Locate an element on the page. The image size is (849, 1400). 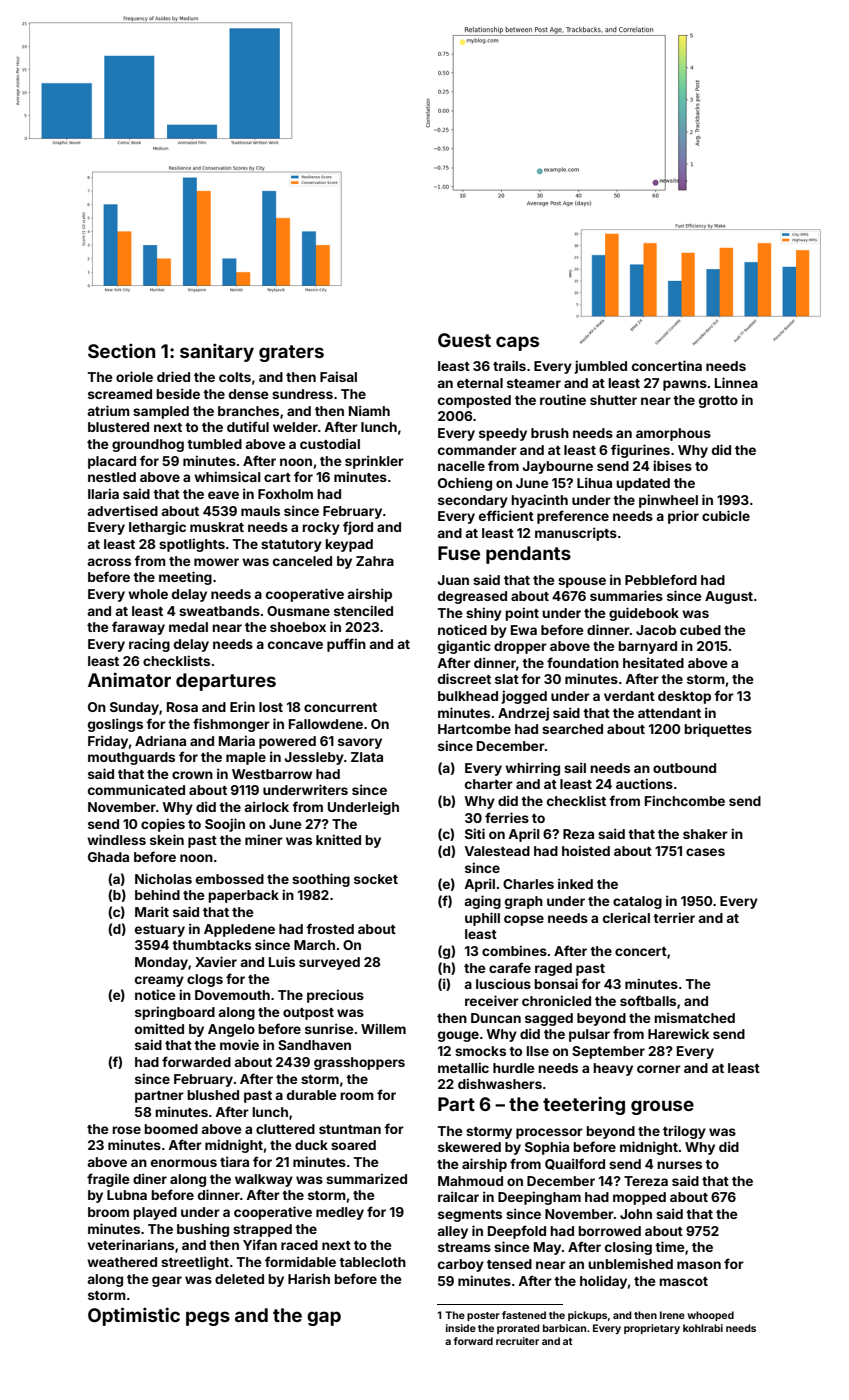
behind is located at coordinates (157, 894).
